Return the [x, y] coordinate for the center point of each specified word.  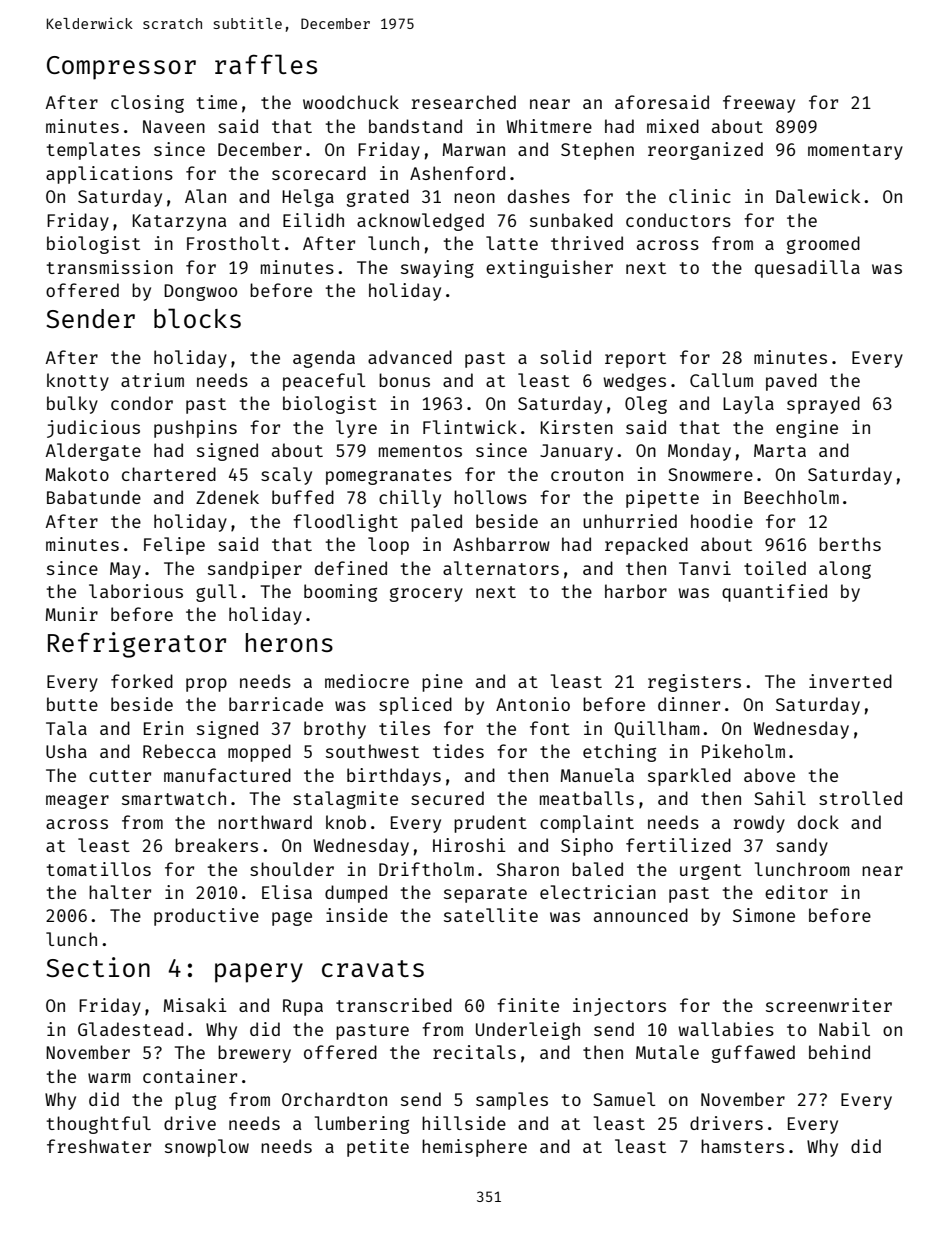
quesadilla [807, 269]
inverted [850, 681]
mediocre [367, 681]
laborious [136, 591]
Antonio [533, 704]
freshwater [99, 1146]
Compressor [121, 68]
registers [694, 683]
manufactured [227, 775]
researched [464, 102]
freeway [759, 104]
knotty [78, 382]
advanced [410, 357]
